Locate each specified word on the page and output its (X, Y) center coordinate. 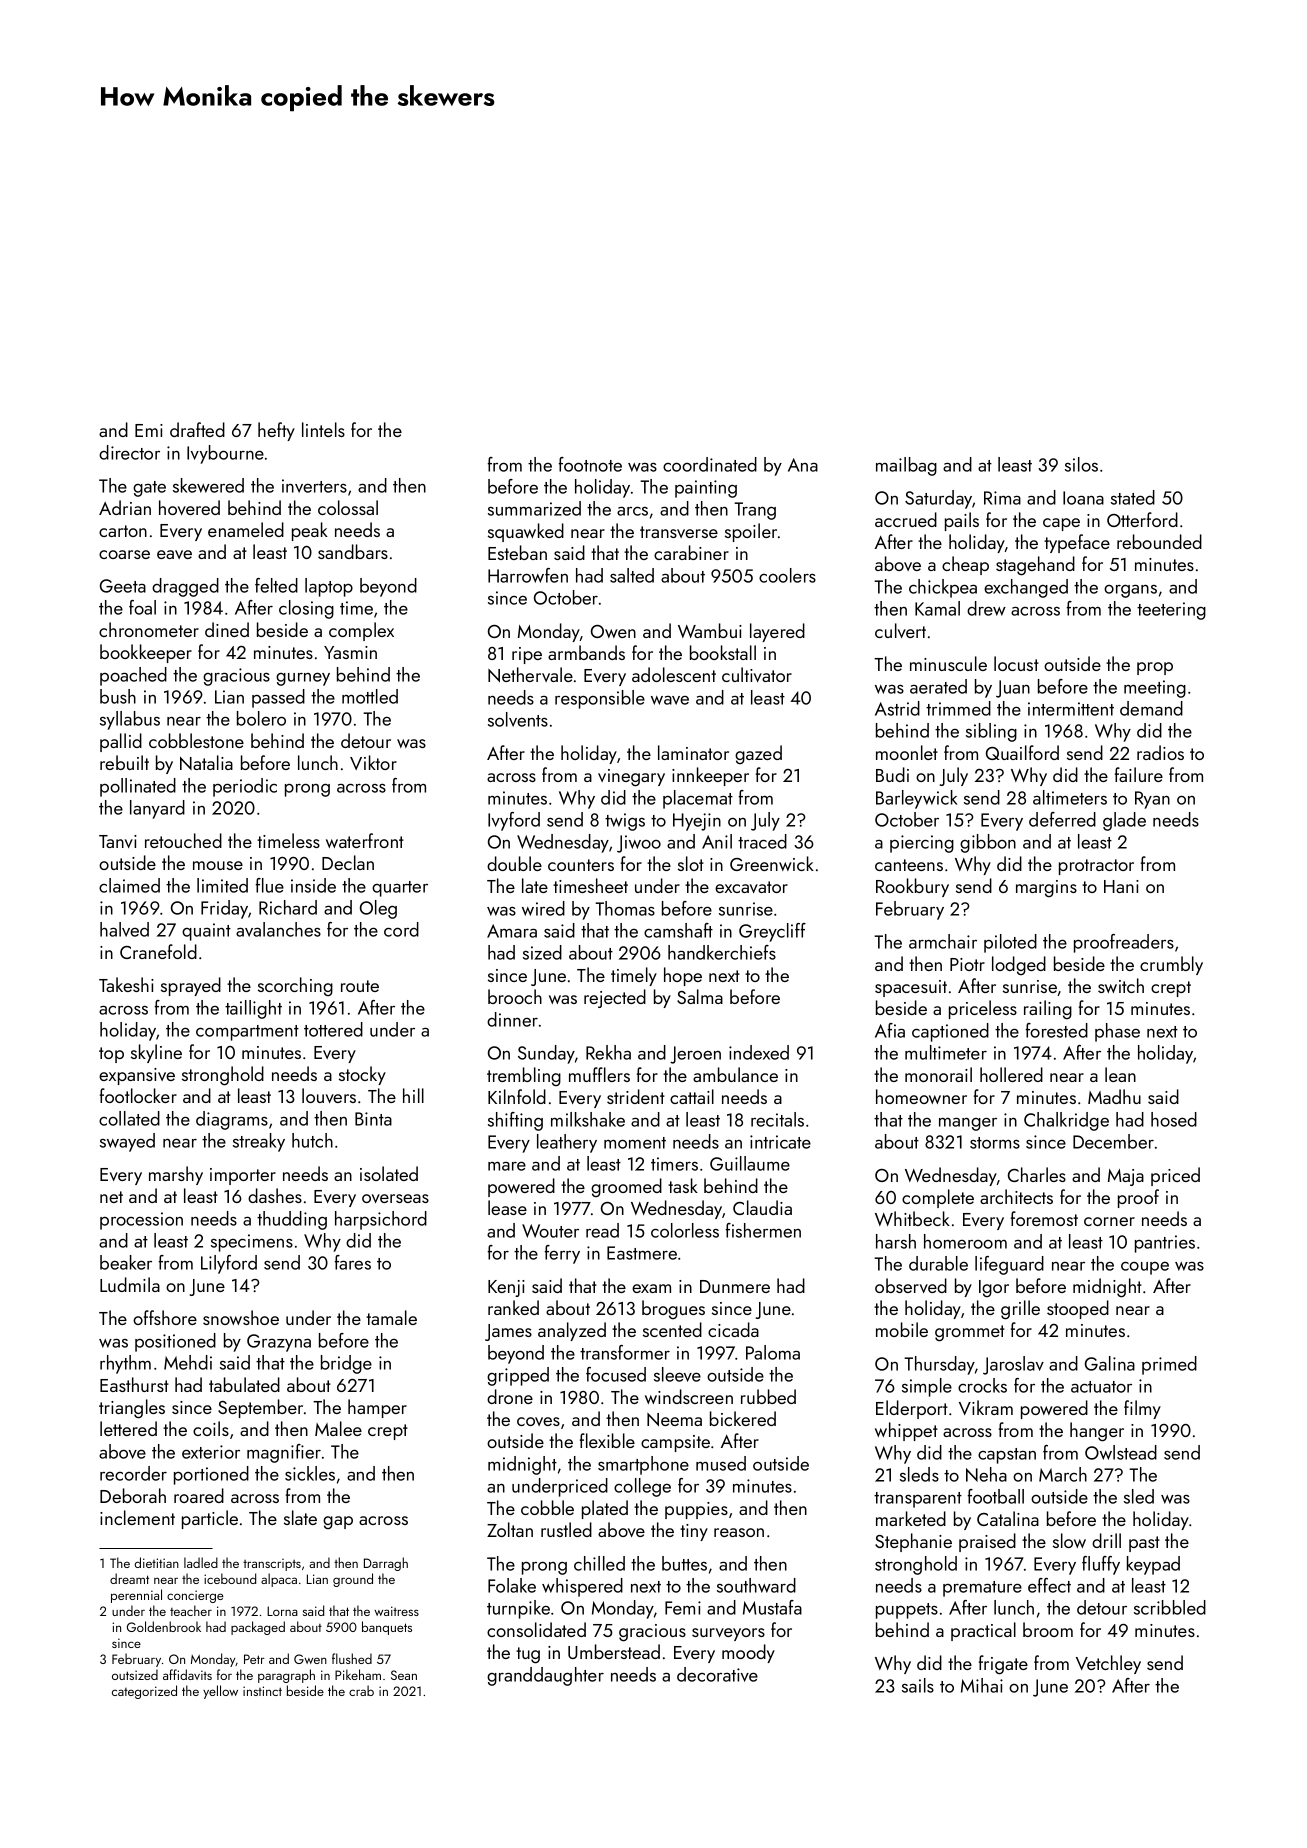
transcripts (272, 1565)
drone (510, 1396)
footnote (590, 464)
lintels (323, 429)
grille (1020, 1310)
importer (243, 1176)
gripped (518, 1376)
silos (1081, 464)
